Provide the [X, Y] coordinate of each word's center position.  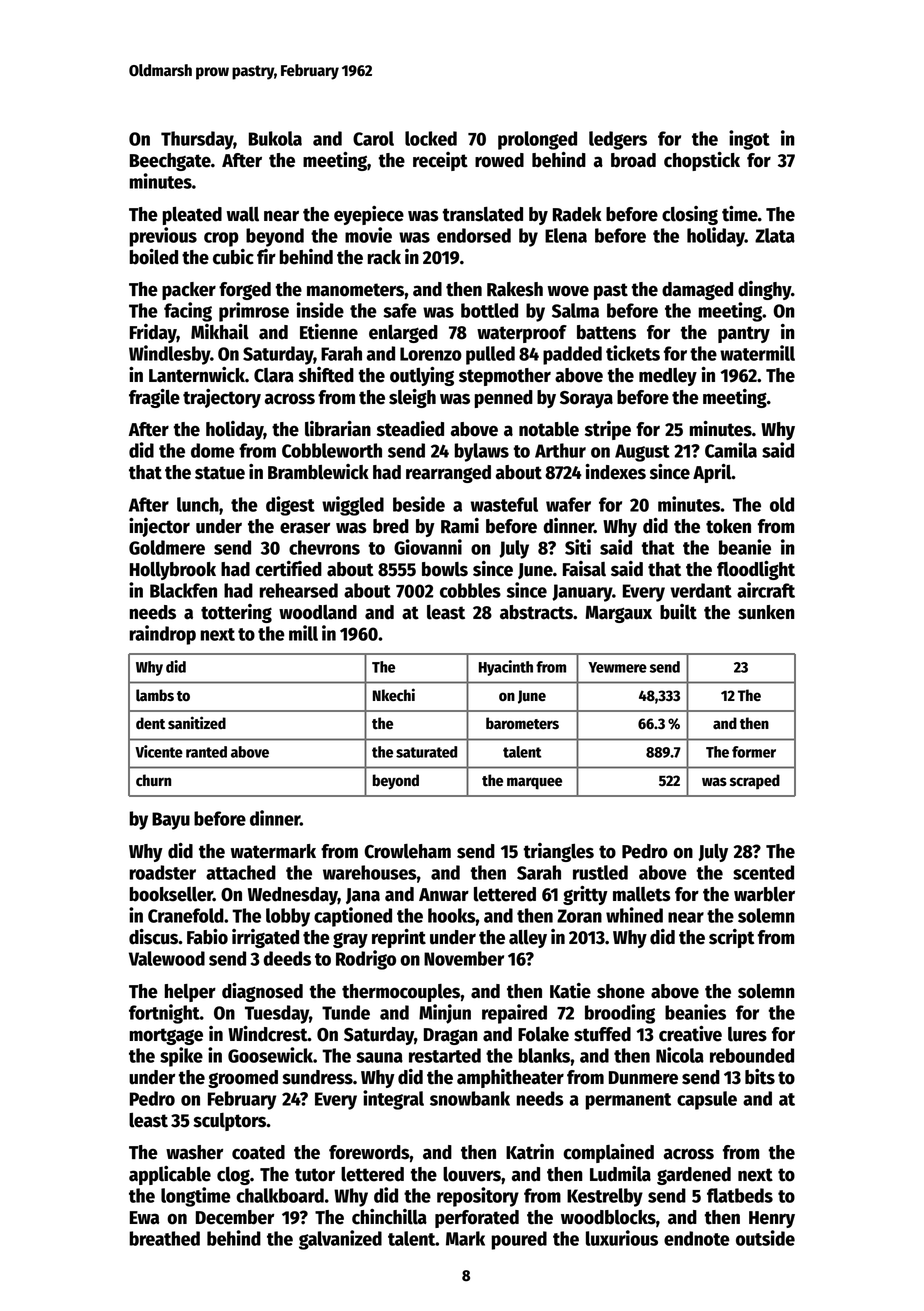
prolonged [537, 140]
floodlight [756, 570]
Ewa [145, 1218]
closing [690, 215]
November [464, 958]
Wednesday [293, 896]
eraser [305, 528]
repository [478, 1197]
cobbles [470, 590]
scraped [755, 782]
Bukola [275, 138]
